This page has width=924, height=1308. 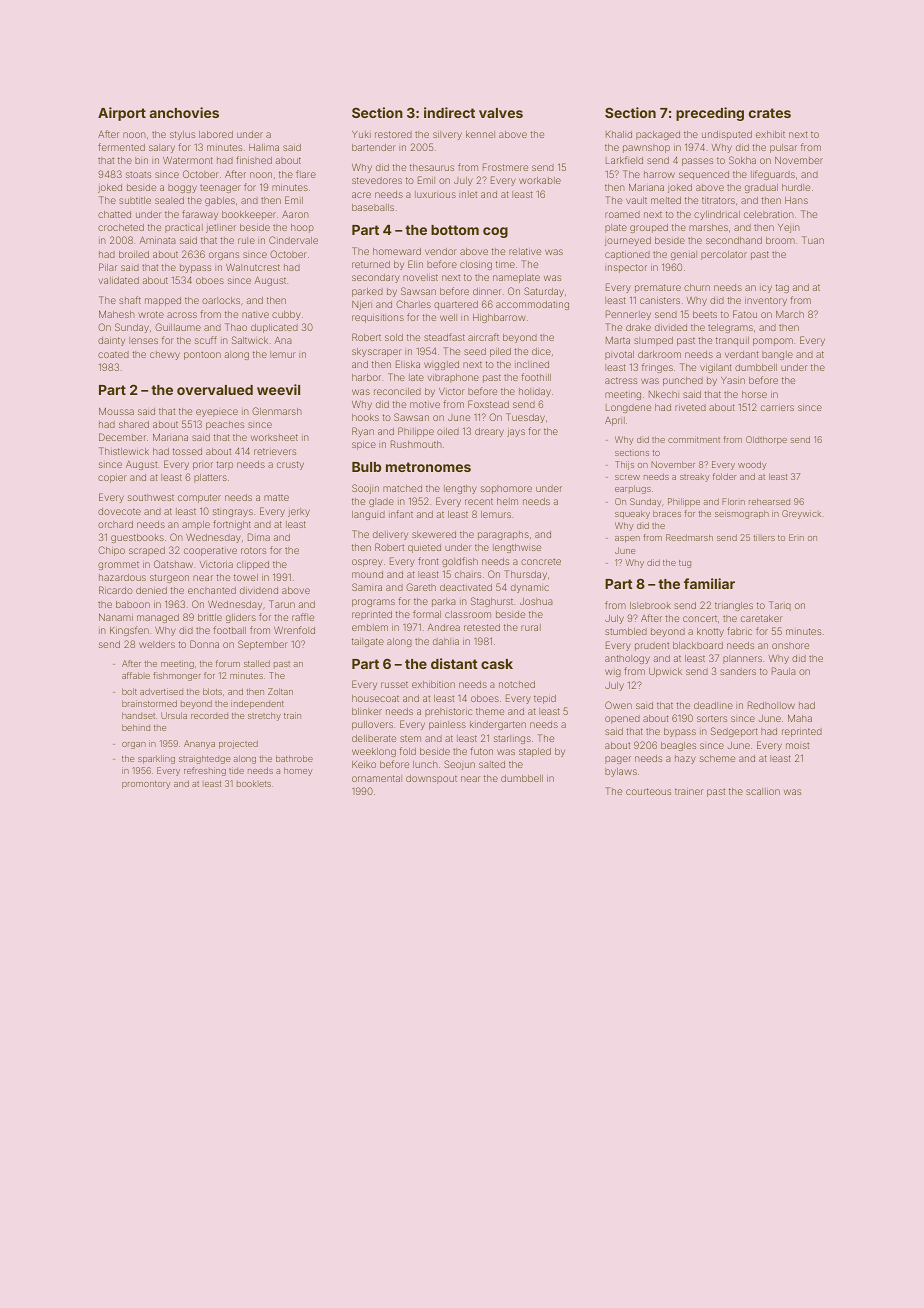 What do you see at coordinates (762, 618) in the page?
I see `caretaker` at bounding box center [762, 618].
